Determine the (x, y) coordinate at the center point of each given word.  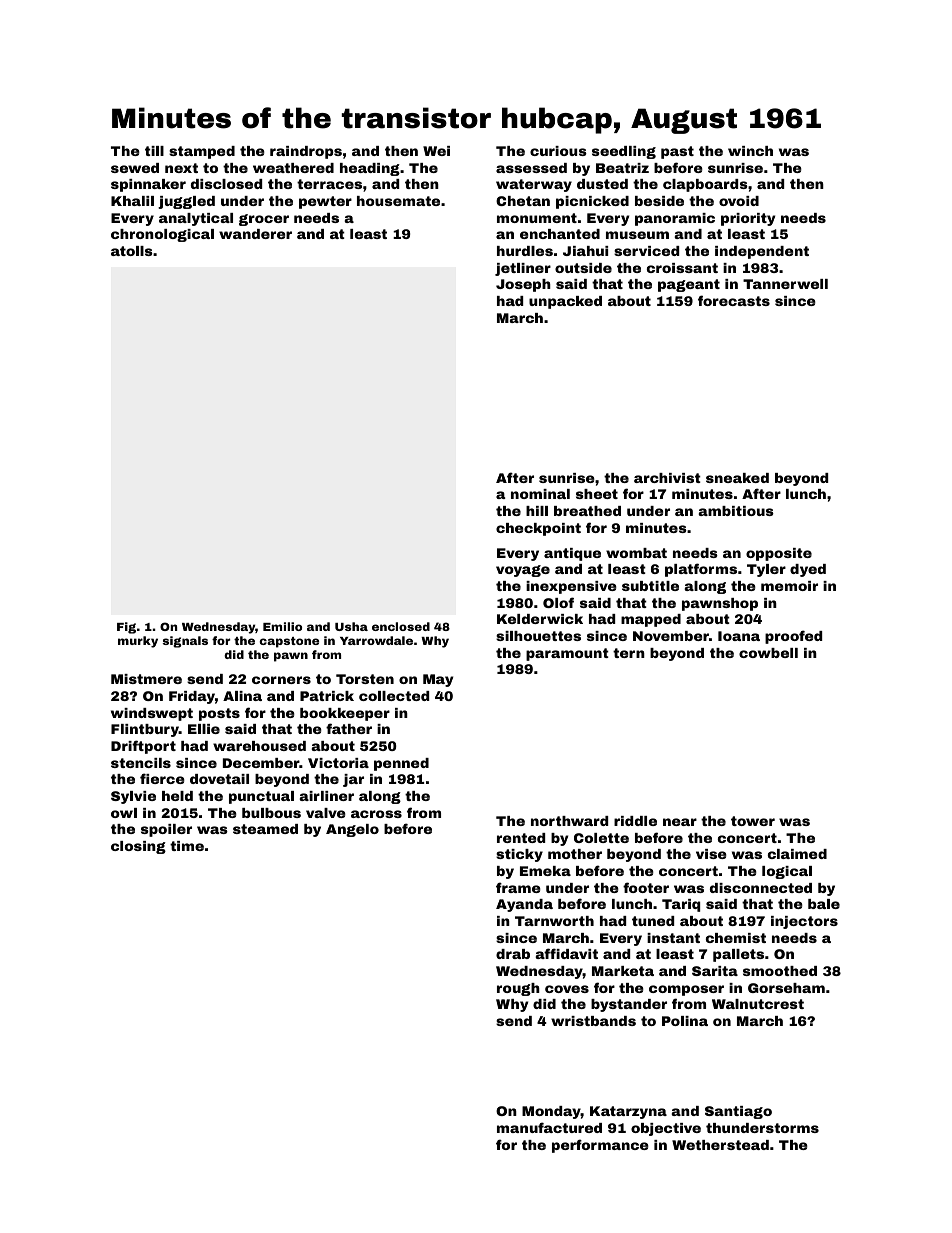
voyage (523, 571)
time (187, 846)
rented (521, 838)
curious (558, 151)
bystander (629, 1005)
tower (753, 821)
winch (750, 151)
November (671, 636)
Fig (126, 628)
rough (518, 989)
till (154, 151)
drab (513, 954)
